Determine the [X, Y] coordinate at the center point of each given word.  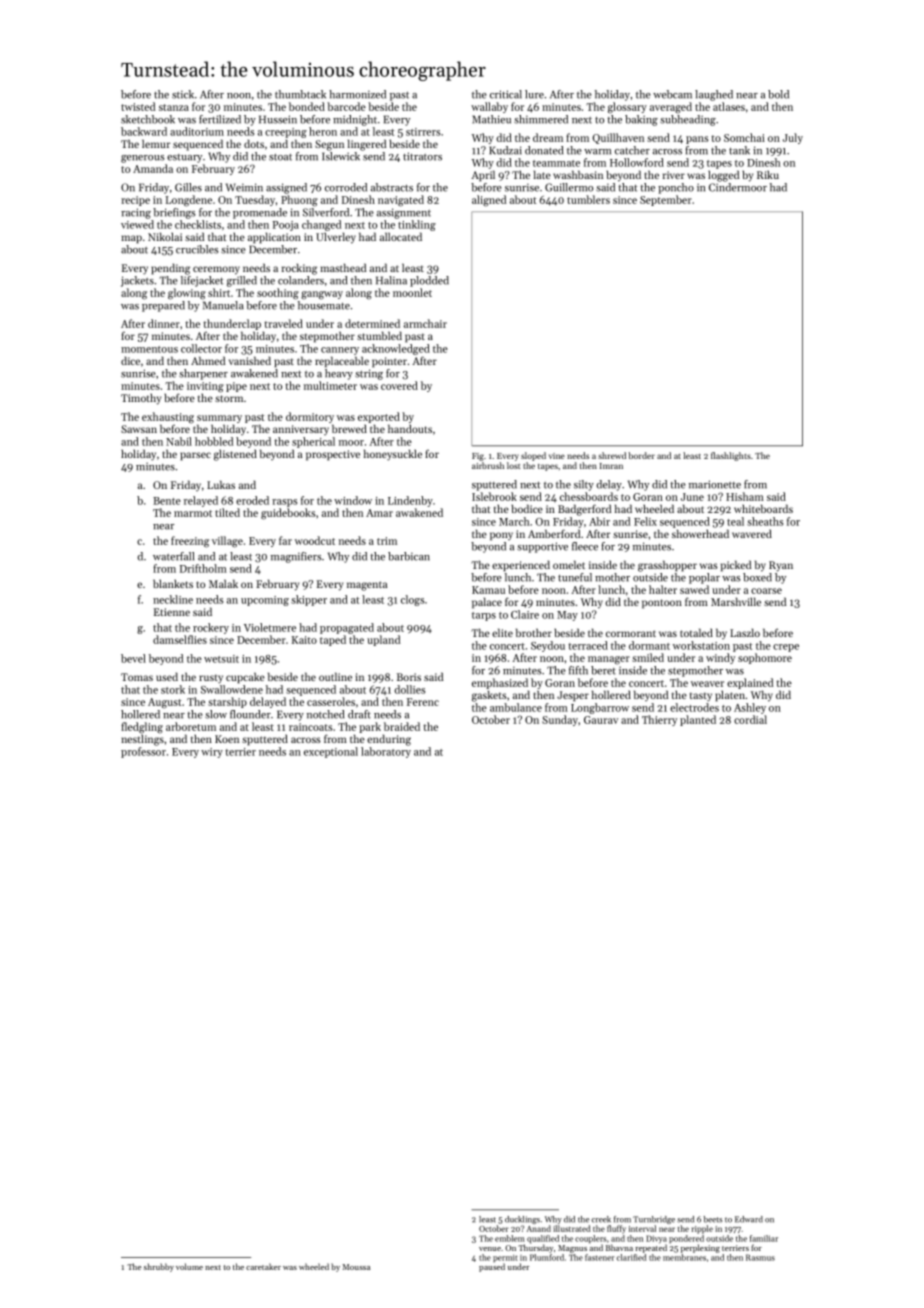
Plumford [547, 1257]
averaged [671, 108]
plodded [429, 281]
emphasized [500, 683]
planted [698, 720]
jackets [137, 281]
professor [143, 752]
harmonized [357, 94]
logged [723, 176]
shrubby [159, 1267]
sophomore [765, 658]
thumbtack [300, 94]
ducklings [522, 1220]
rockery [211, 628]
